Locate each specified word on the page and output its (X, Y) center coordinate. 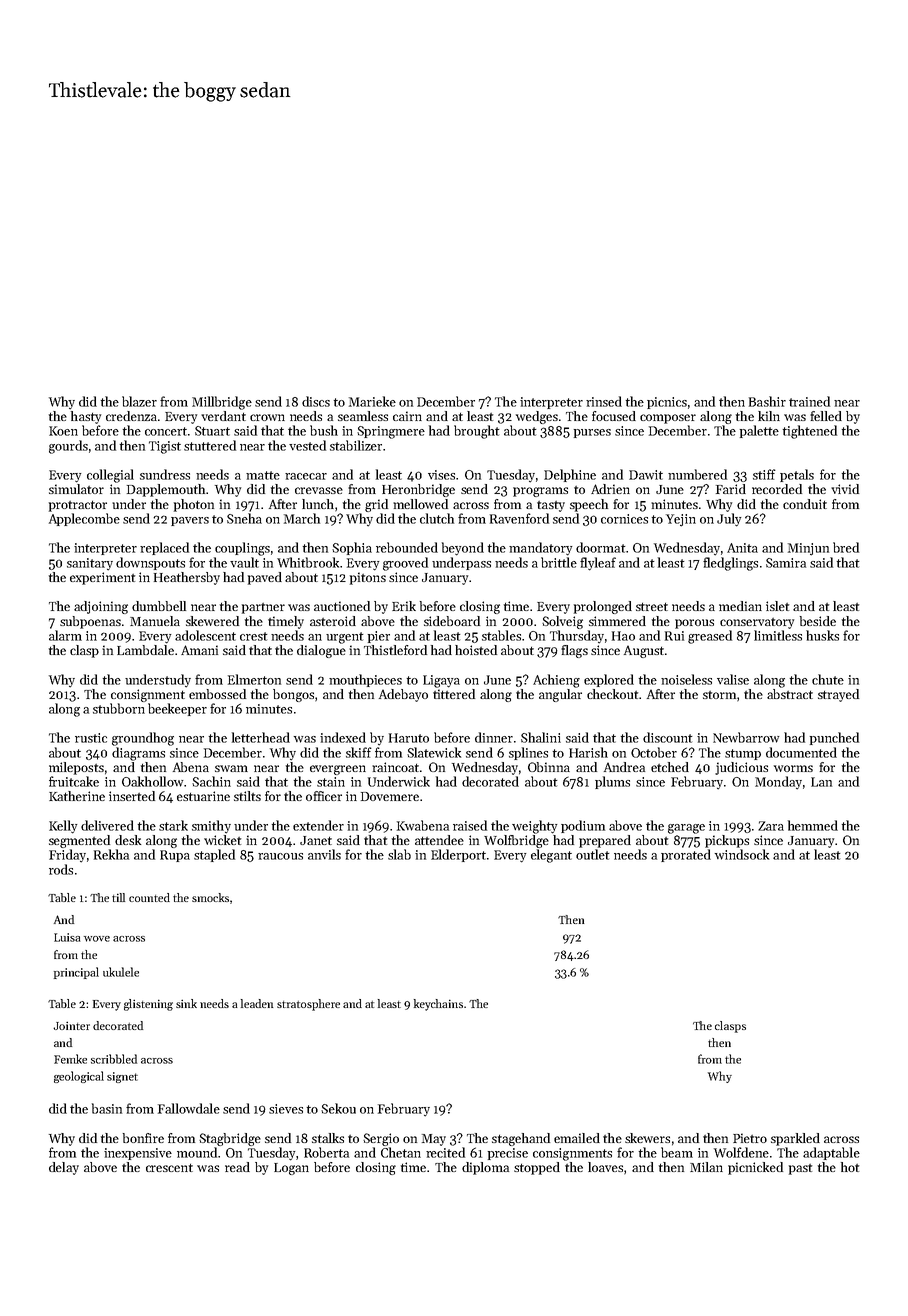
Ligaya (441, 681)
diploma (485, 1168)
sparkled (795, 1139)
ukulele (121, 972)
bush (324, 430)
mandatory (540, 549)
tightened (810, 432)
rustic (91, 738)
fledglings (730, 564)
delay (64, 1168)
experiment (102, 578)
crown (267, 417)
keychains (438, 1005)
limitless (778, 635)
